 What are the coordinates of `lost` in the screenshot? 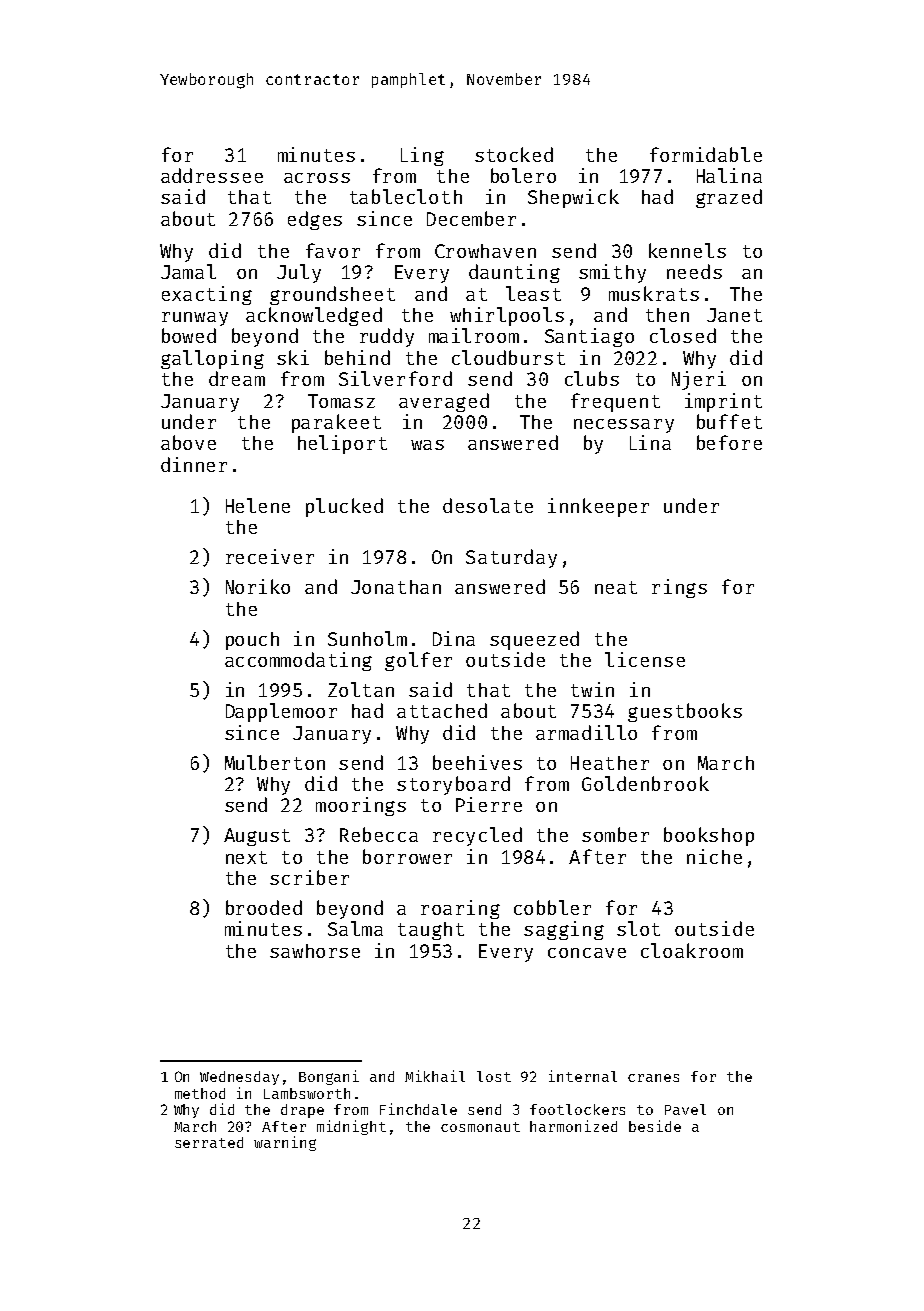 It's located at (494, 1076).
